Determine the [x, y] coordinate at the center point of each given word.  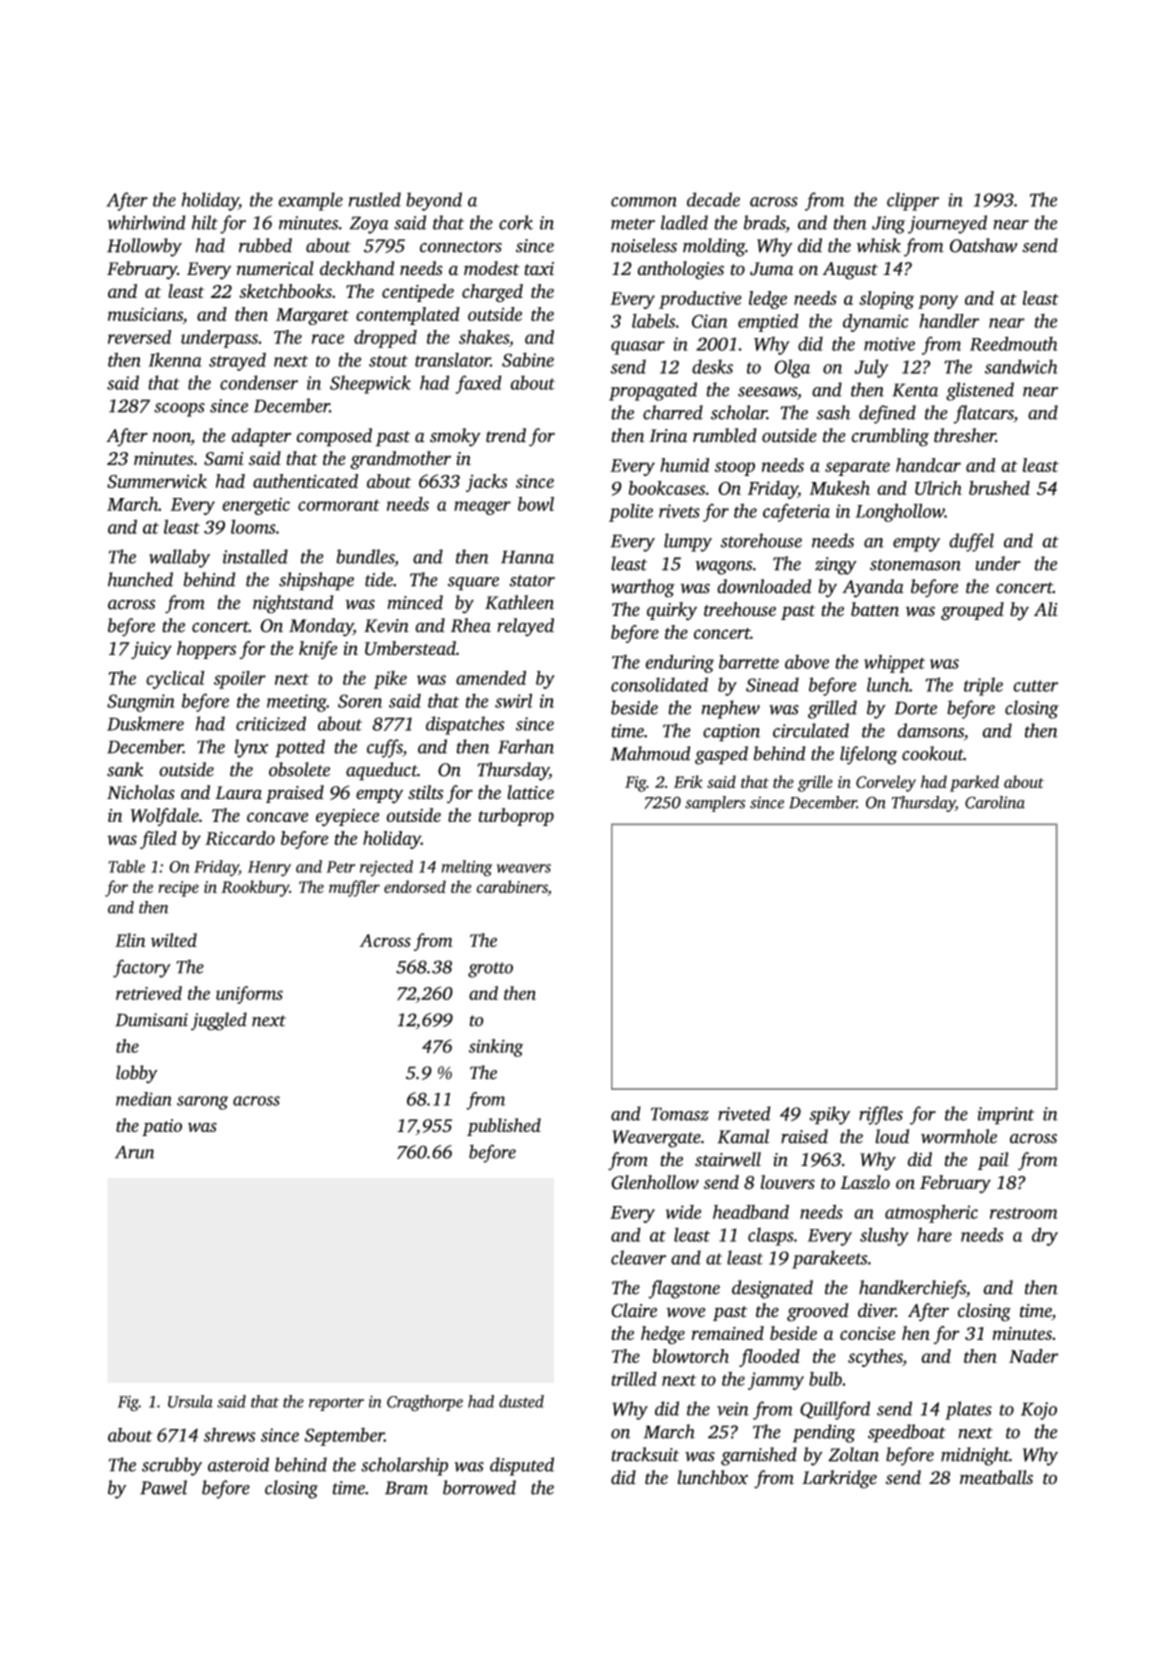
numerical [275, 268]
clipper [913, 201]
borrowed [479, 1487]
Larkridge [839, 1479]
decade [713, 199]
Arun [134, 1152]
